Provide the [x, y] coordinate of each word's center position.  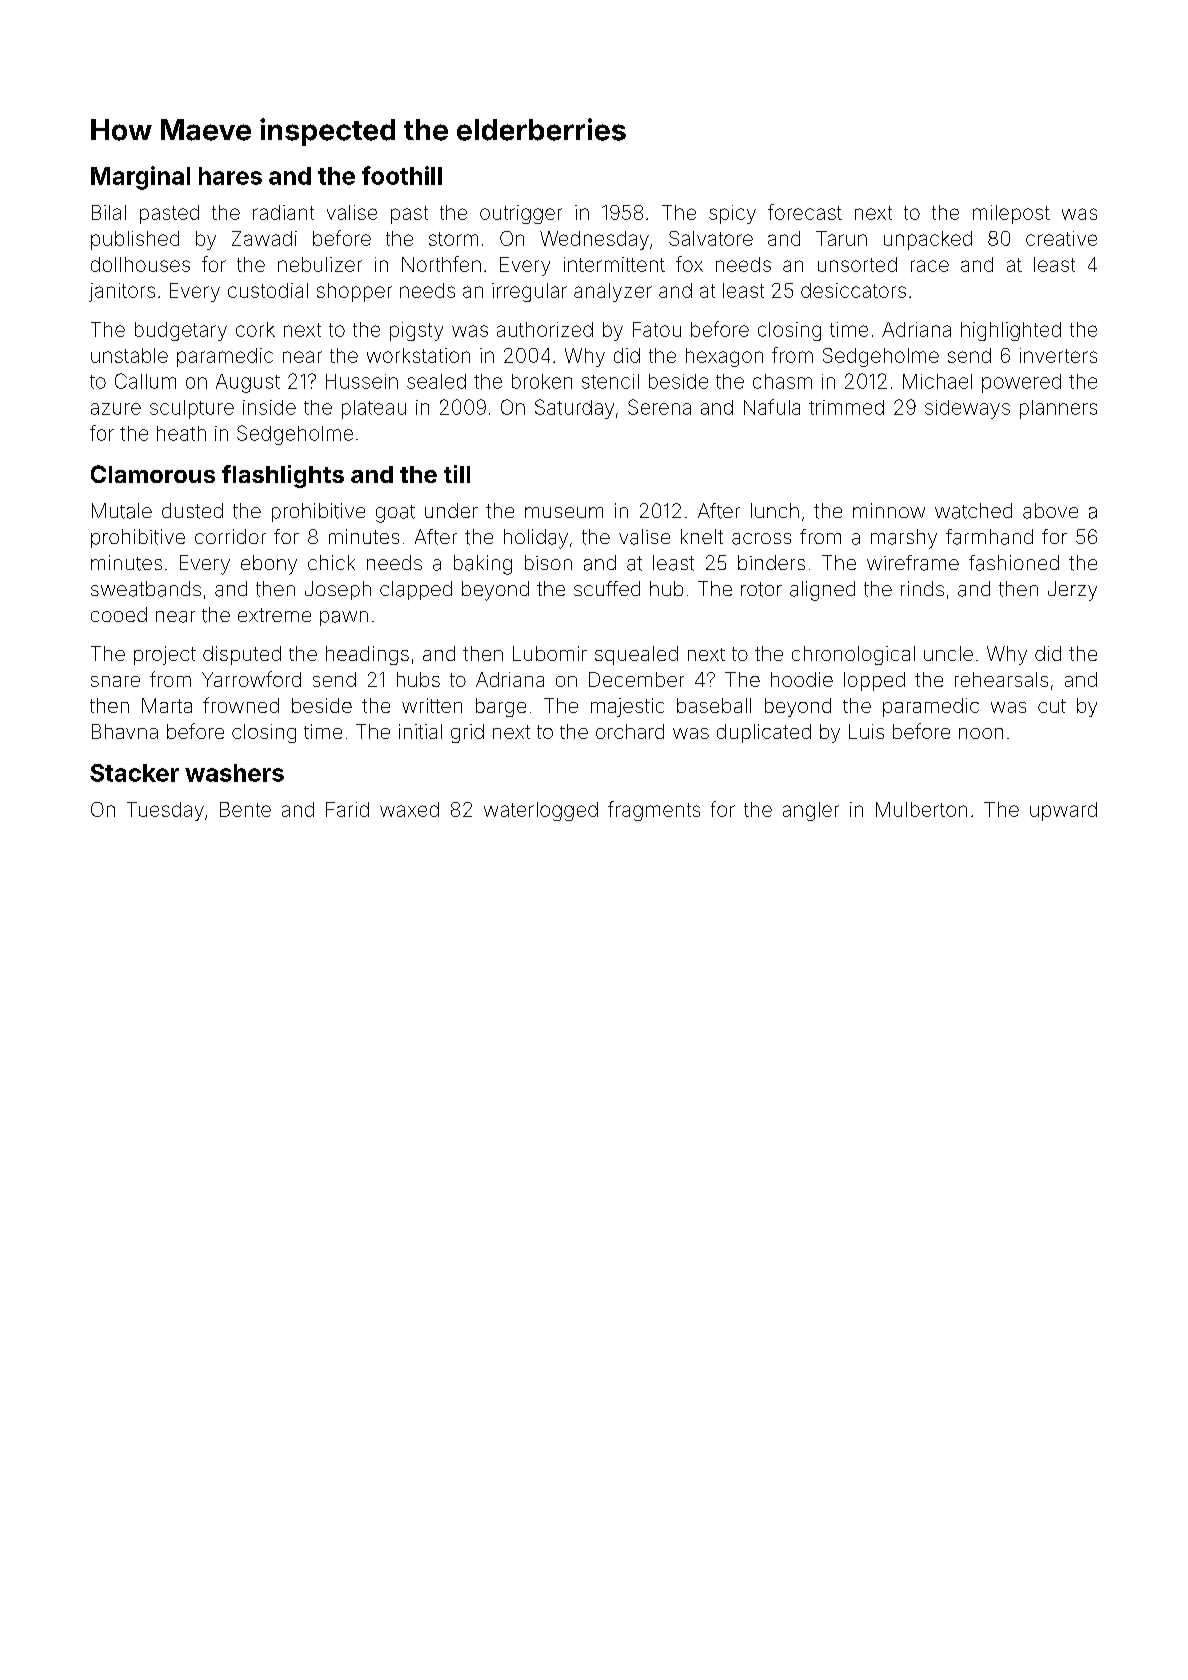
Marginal [140, 178]
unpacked [928, 240]
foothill [402, 175]
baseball [714, 705]
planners [1058, 409]
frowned [241, 705]
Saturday [574, 409]
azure [116, 409]
